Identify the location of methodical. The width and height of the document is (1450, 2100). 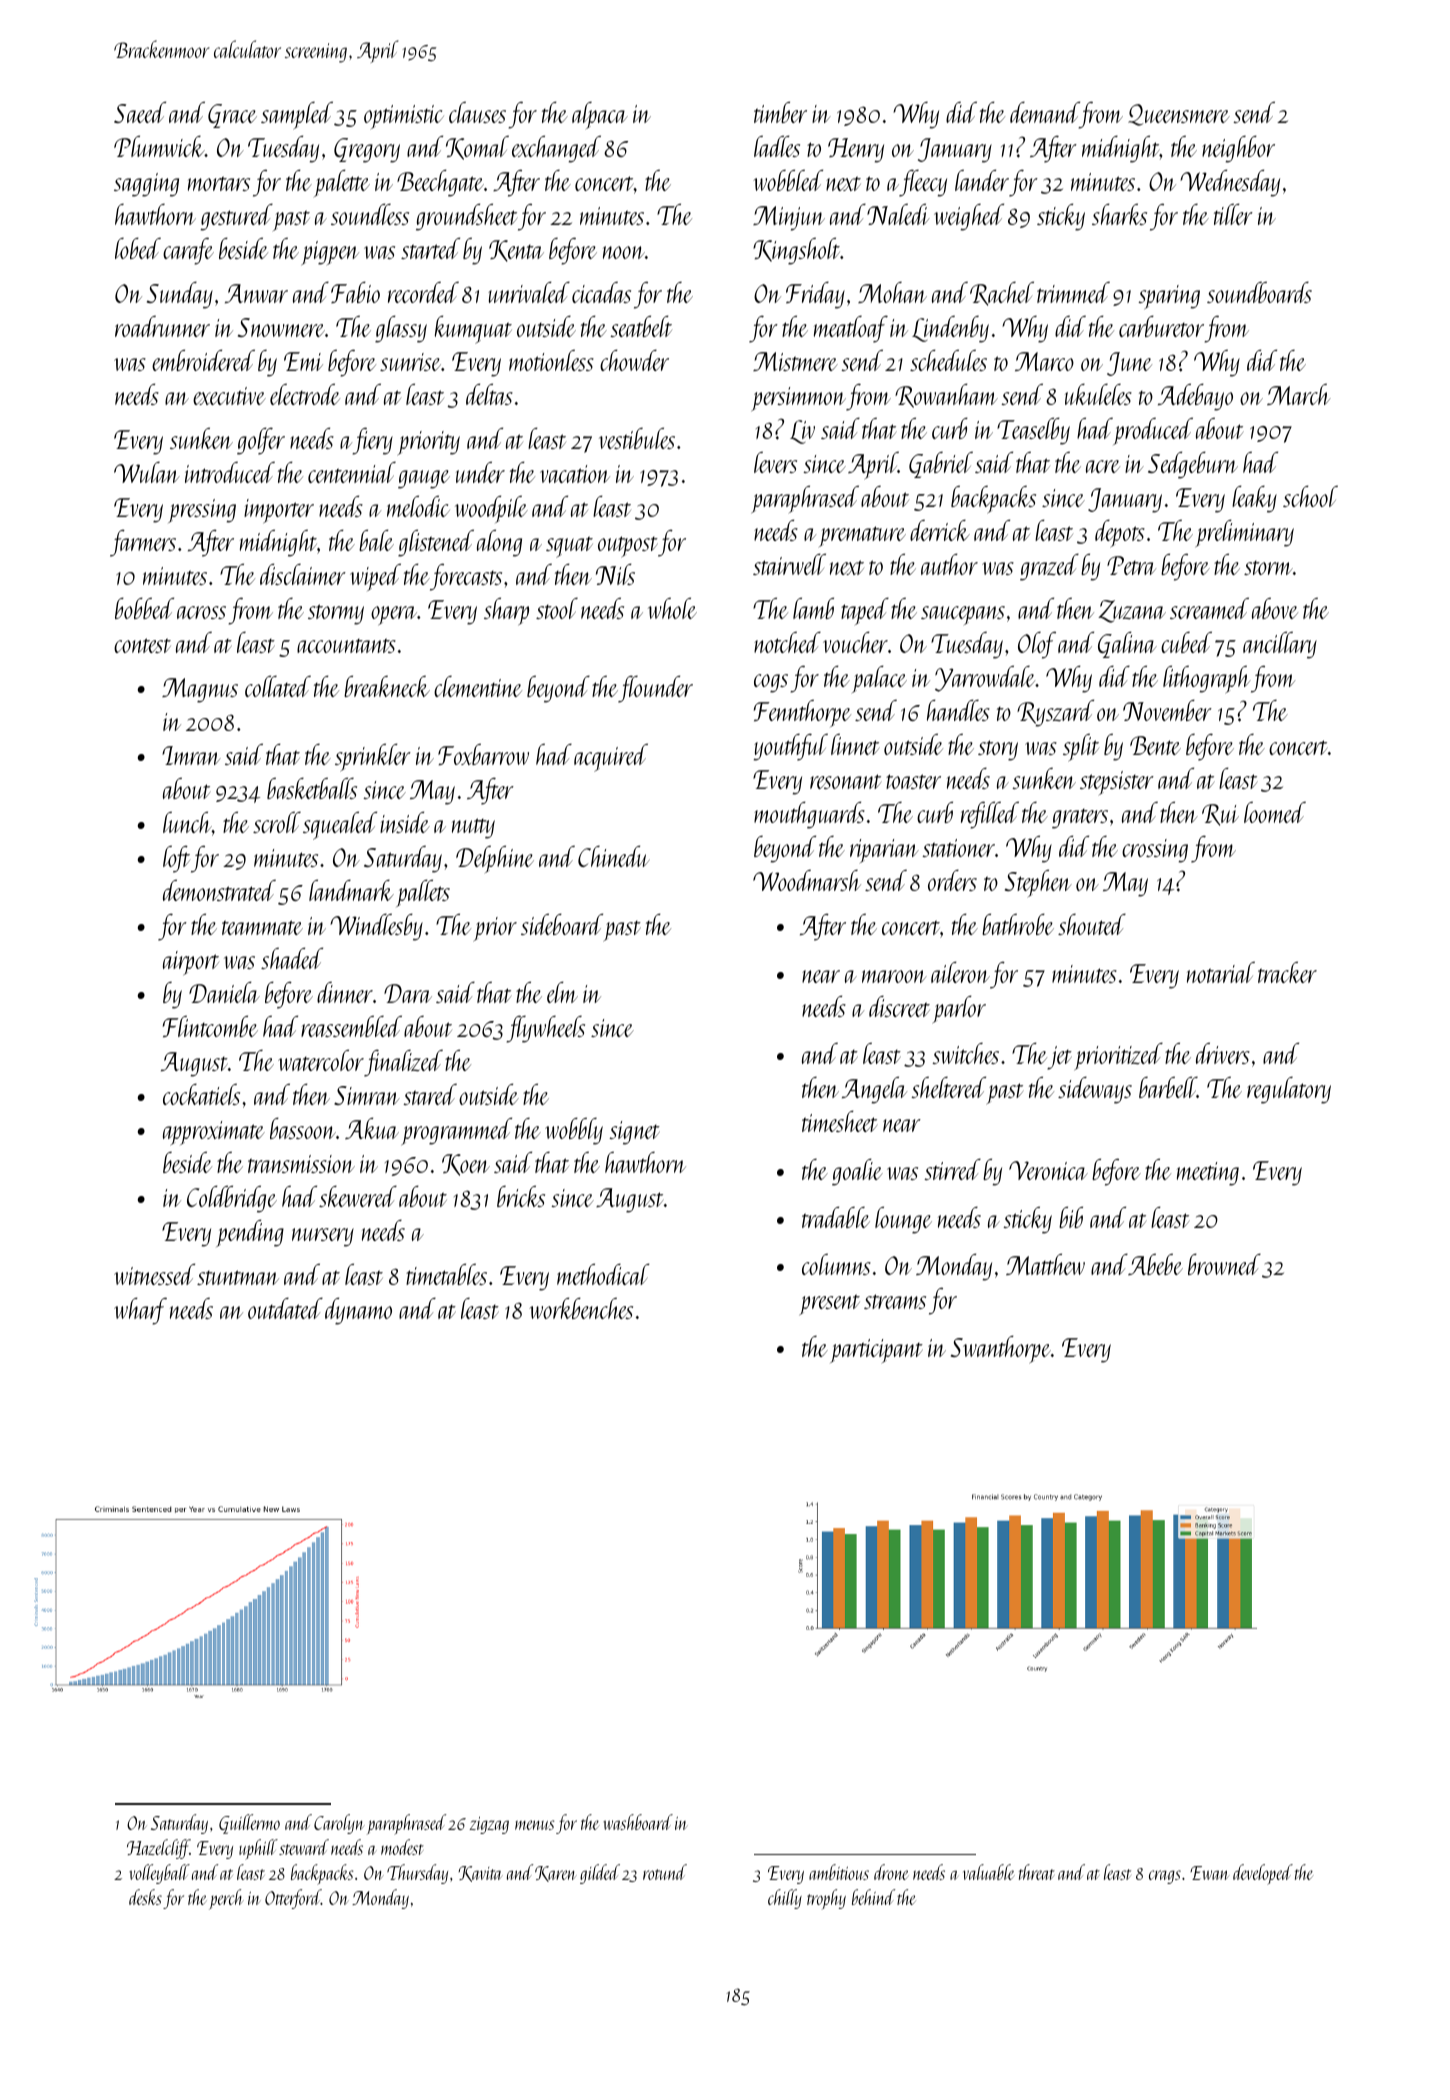
(603, 1274).
